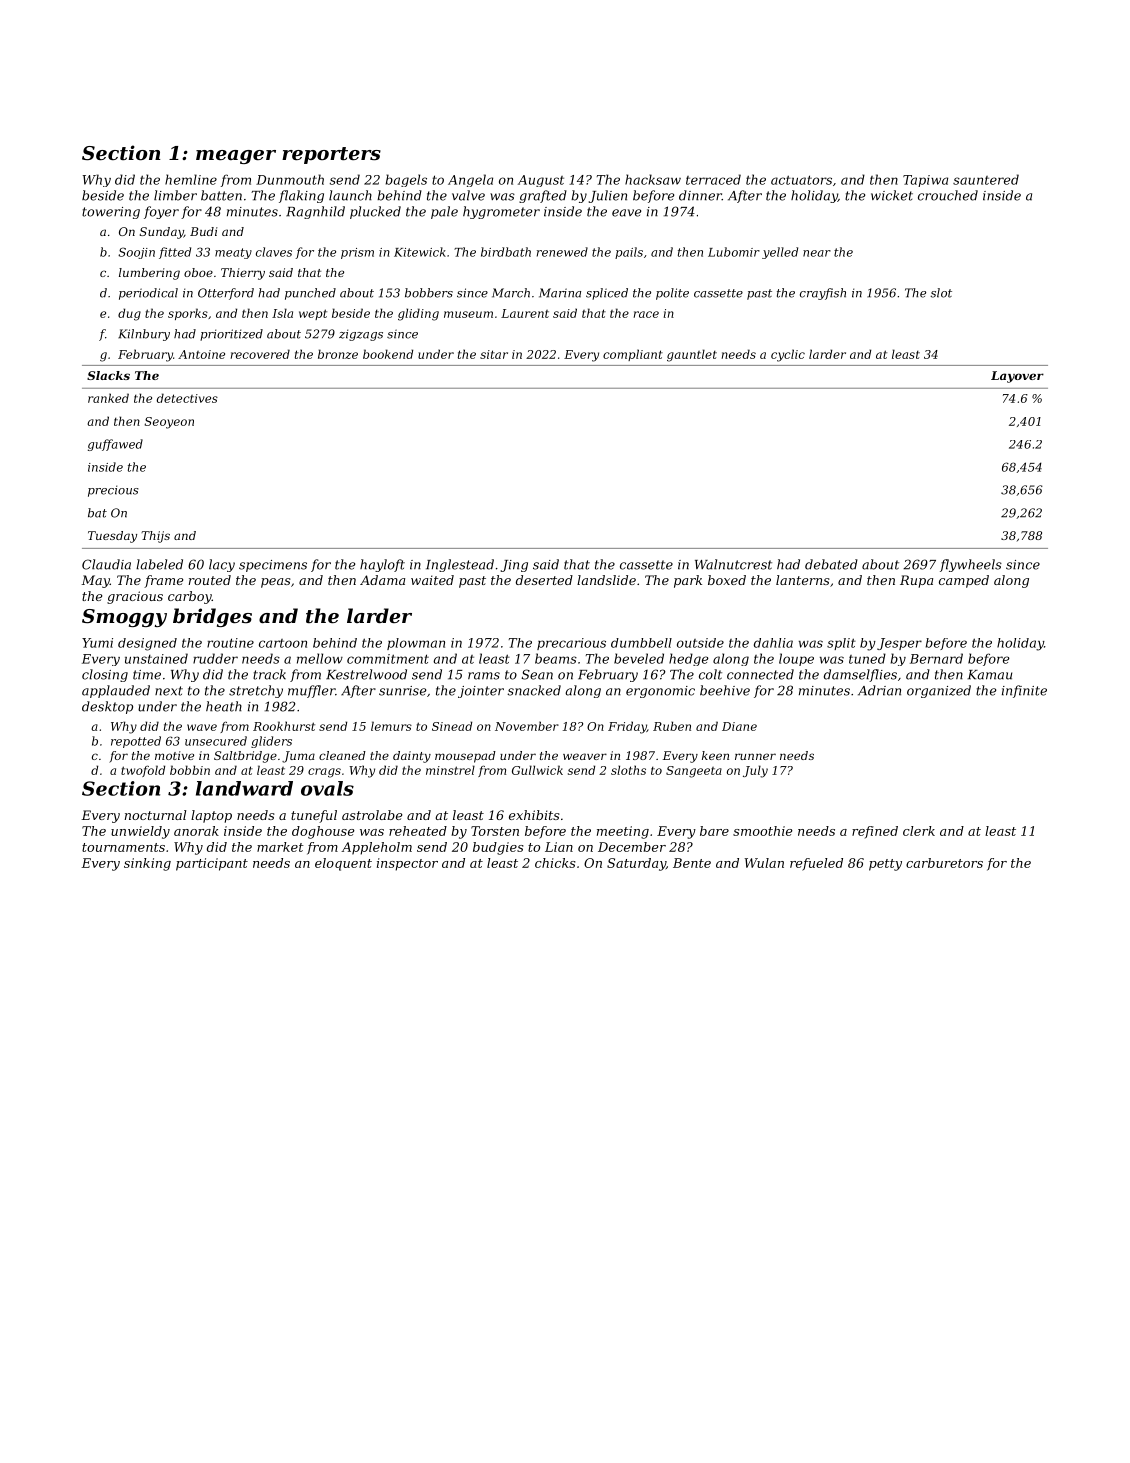 Image resolution: width=1130 pixels, height=1463 pixels. I want to click on reporters, so click(331, 155).
